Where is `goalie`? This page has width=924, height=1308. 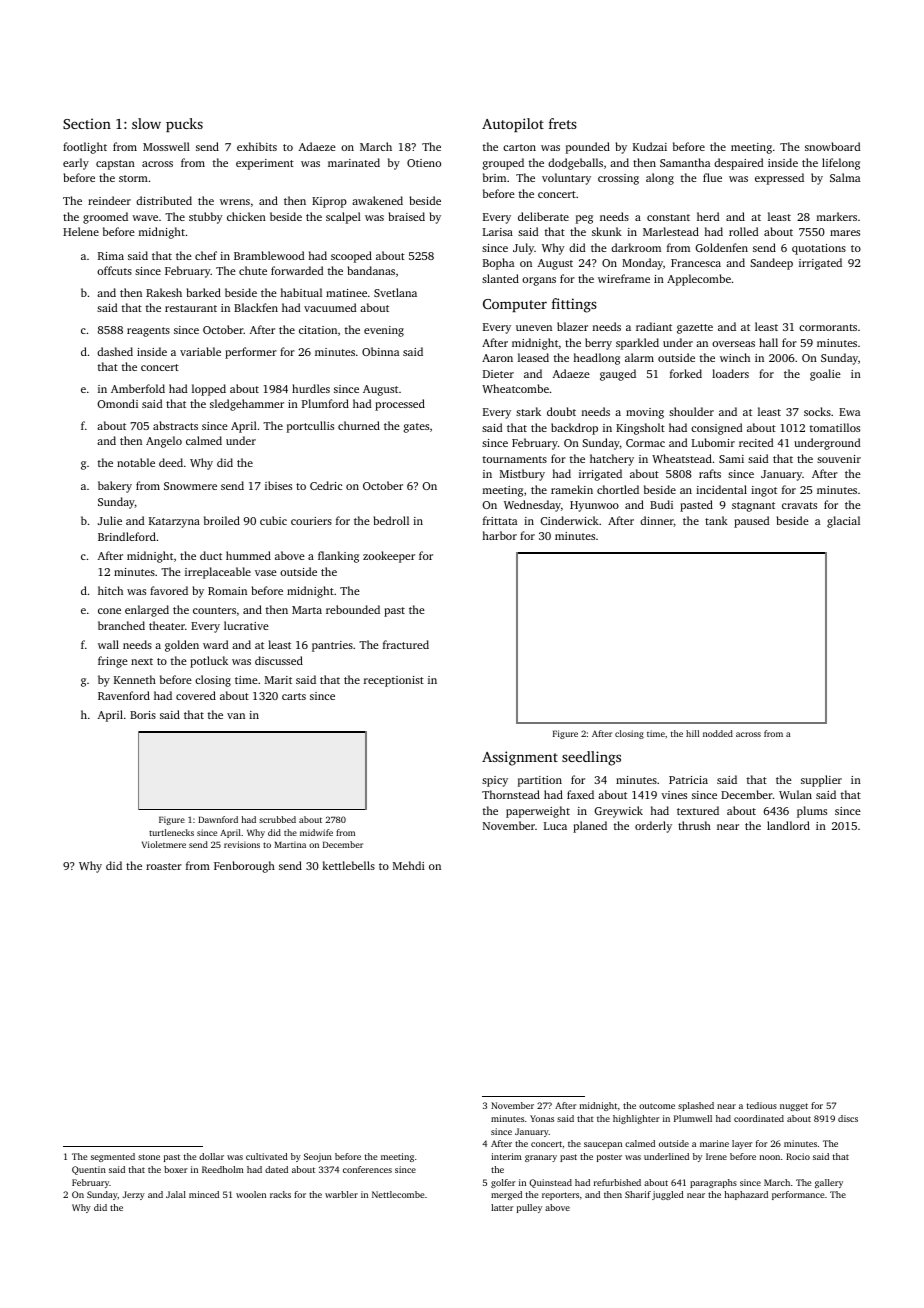 goalie is located at coordinates (825, 375).
